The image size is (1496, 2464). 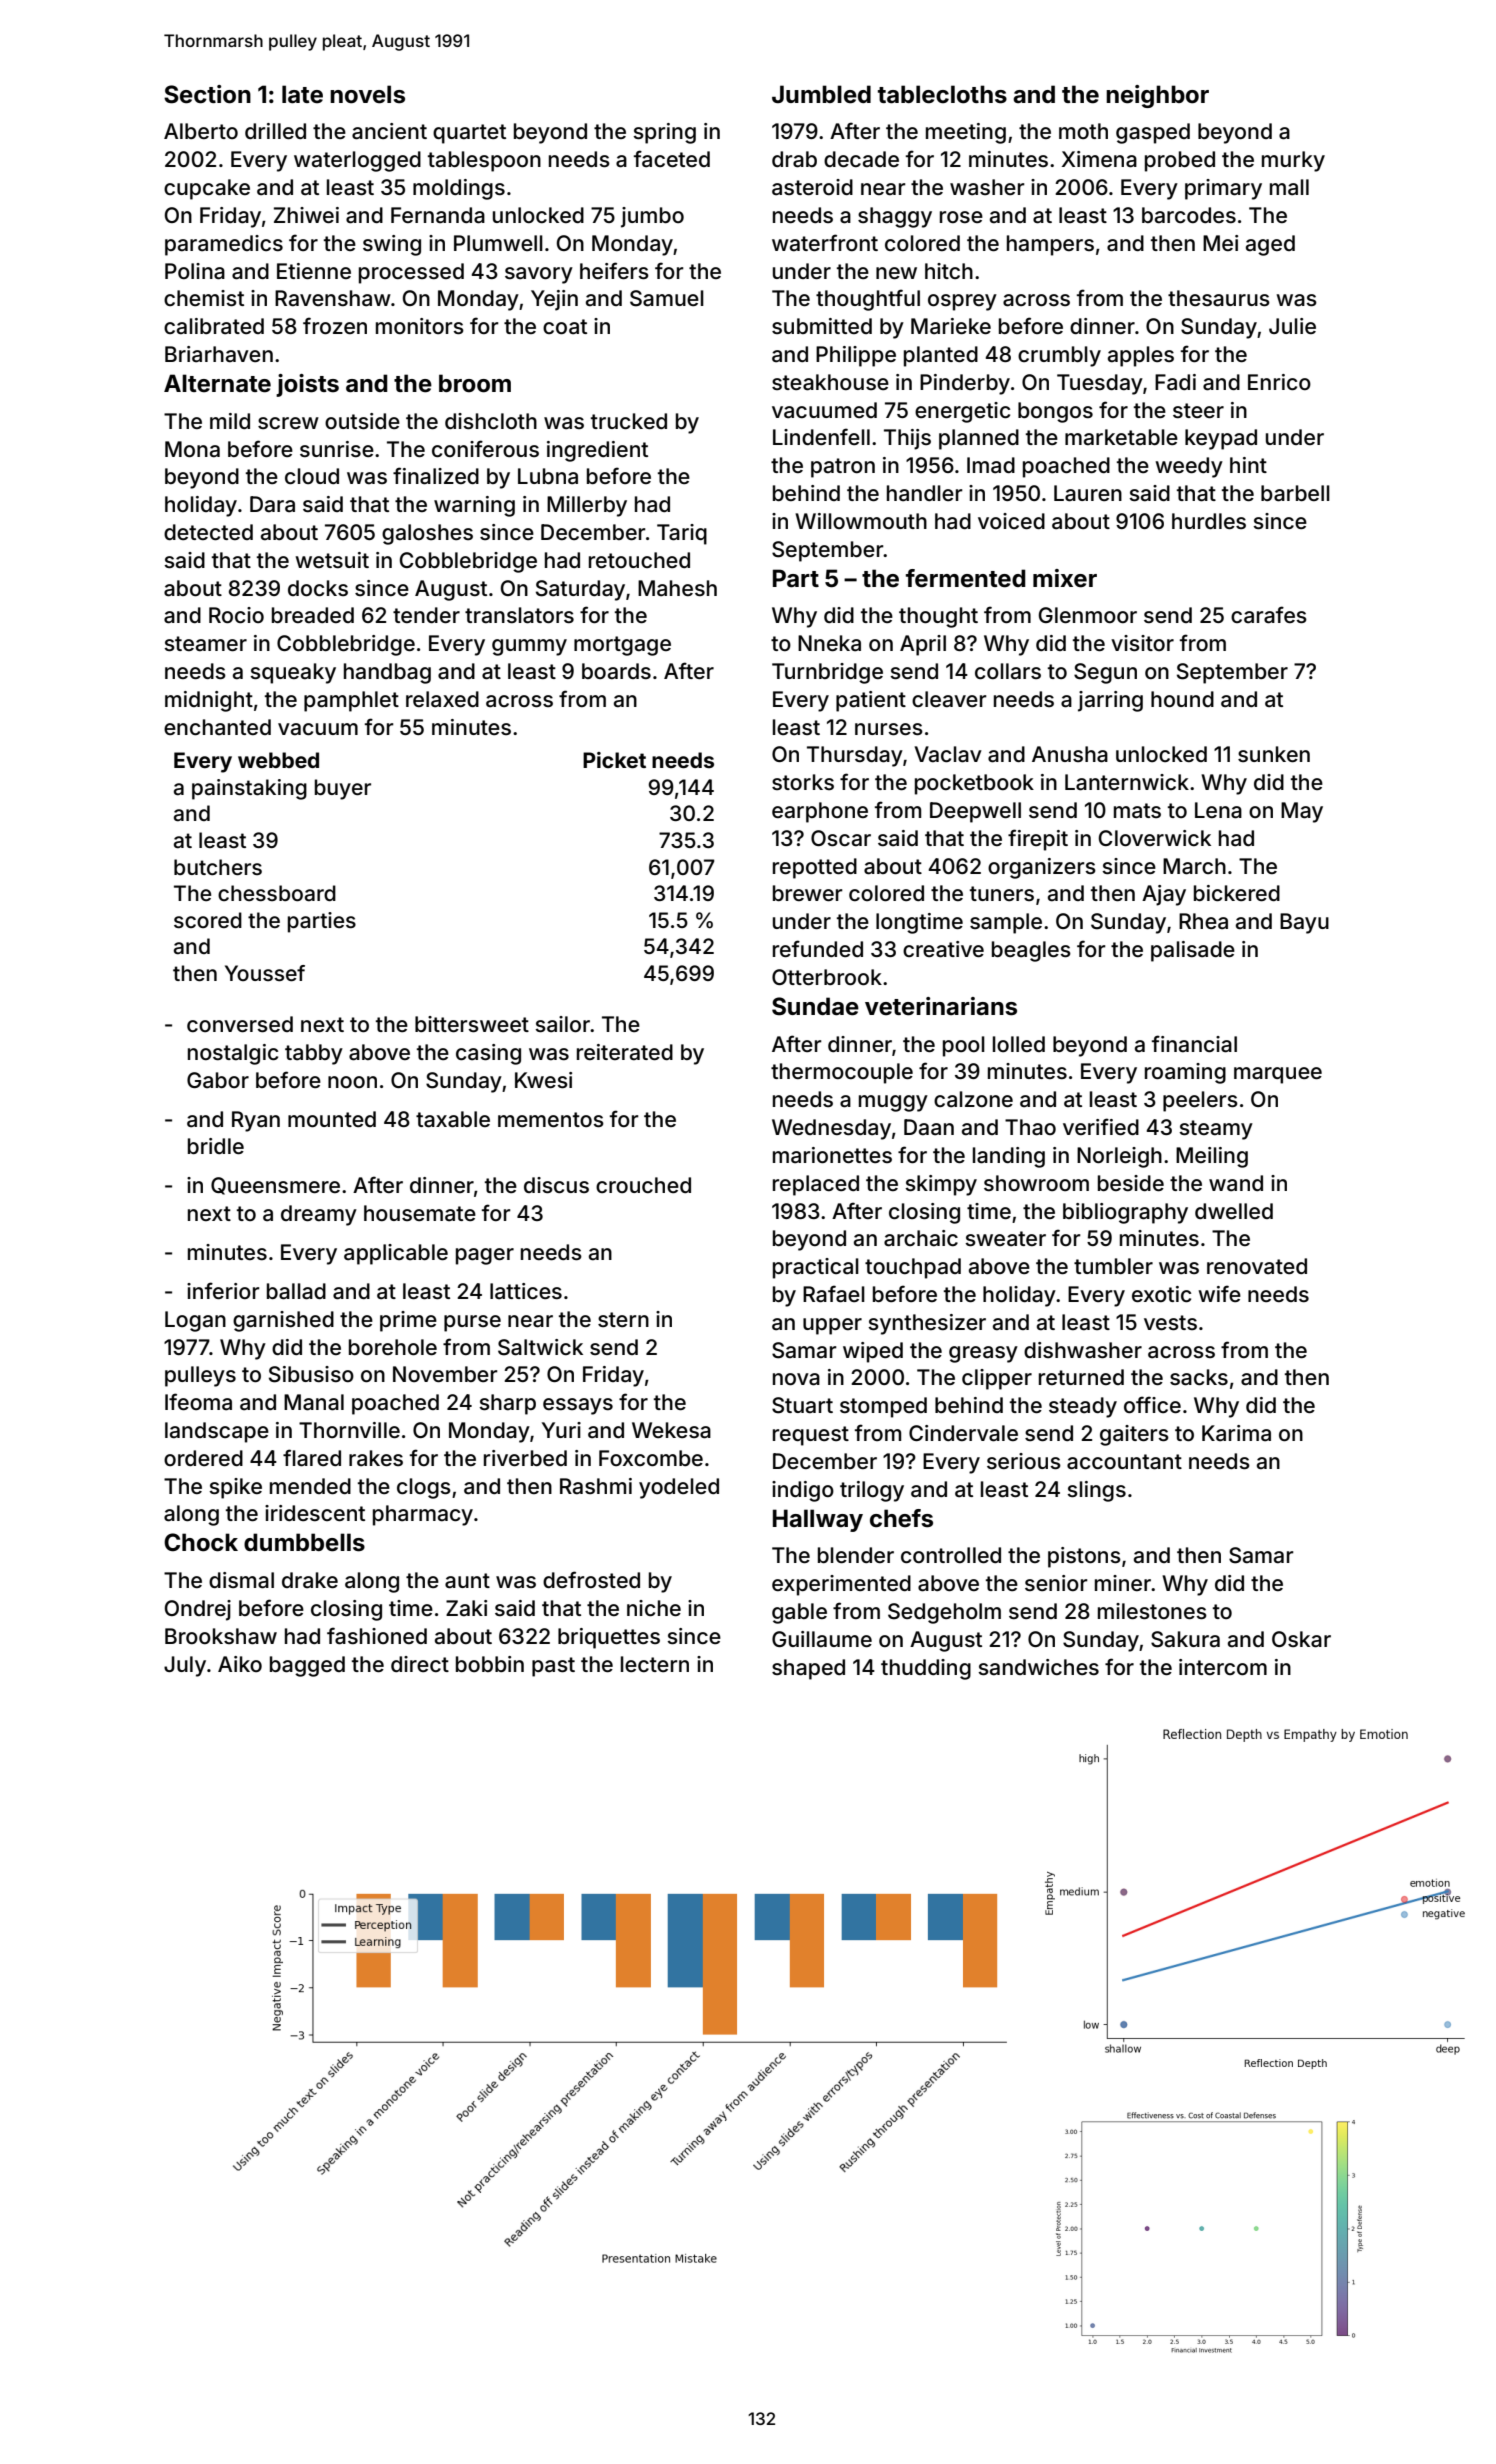 What do you see at coordinates (469, 134) in the document?
I see `quartet` at bounding box center [469, 134].
